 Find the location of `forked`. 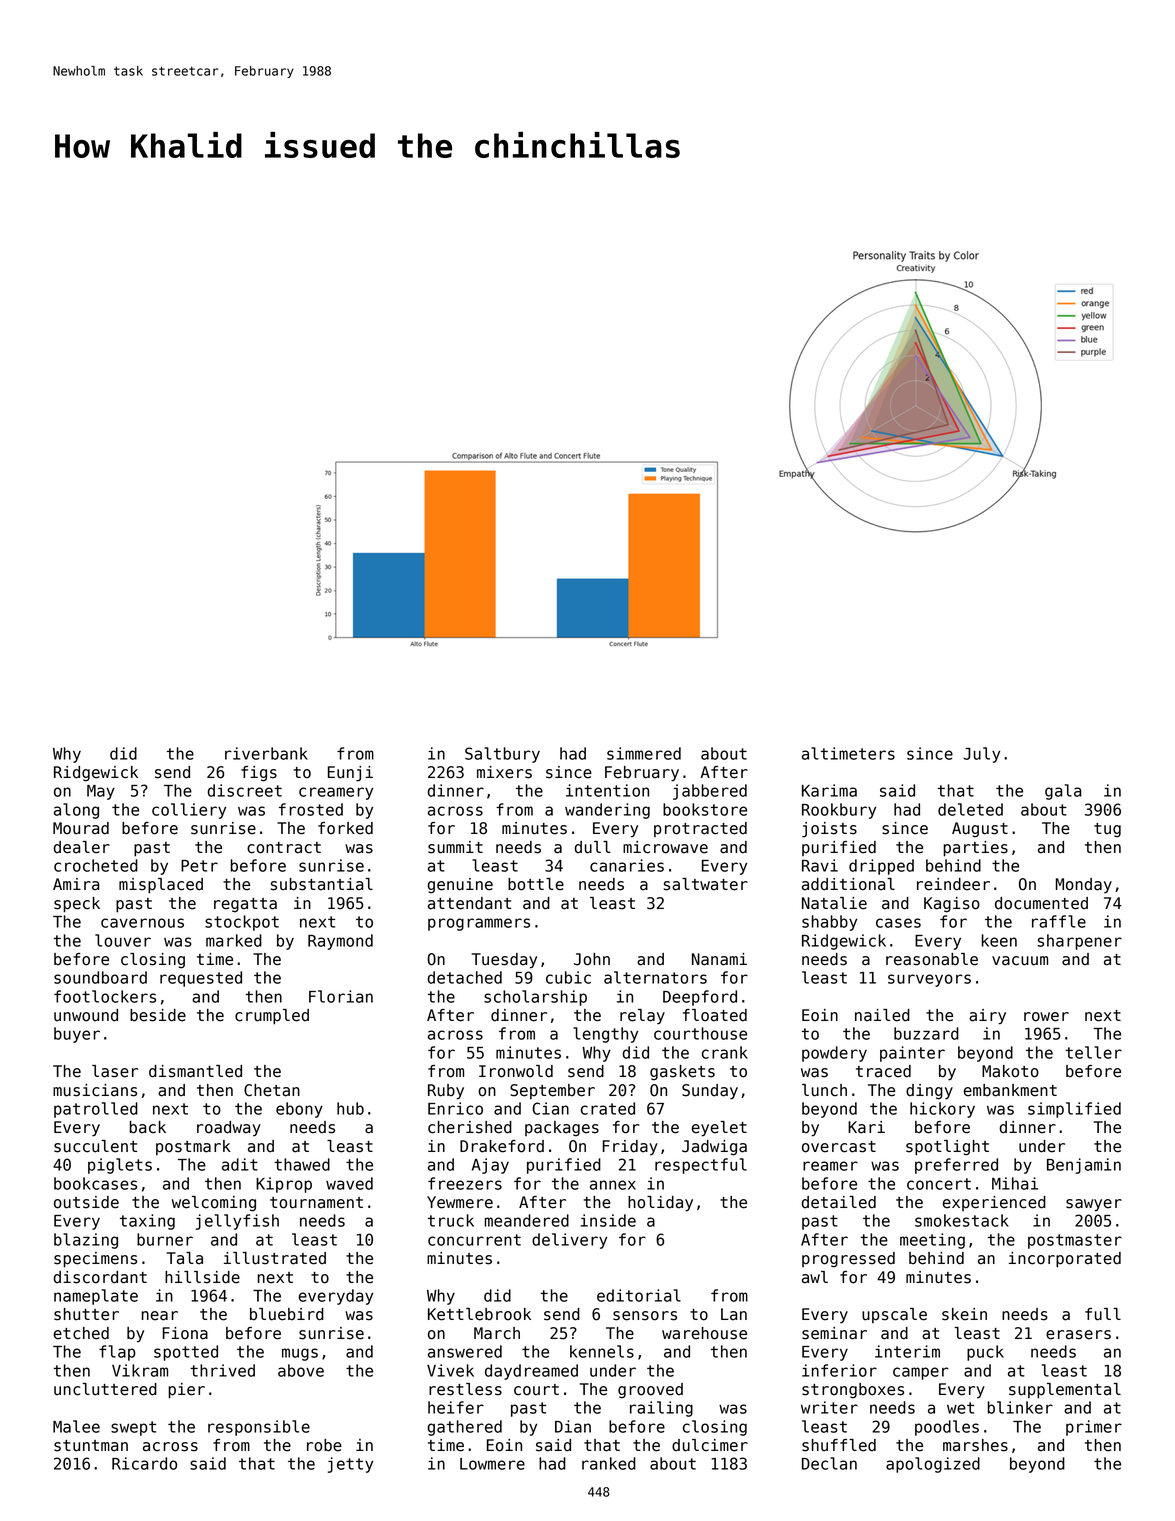

forked is located at coordinates (345, 828).
